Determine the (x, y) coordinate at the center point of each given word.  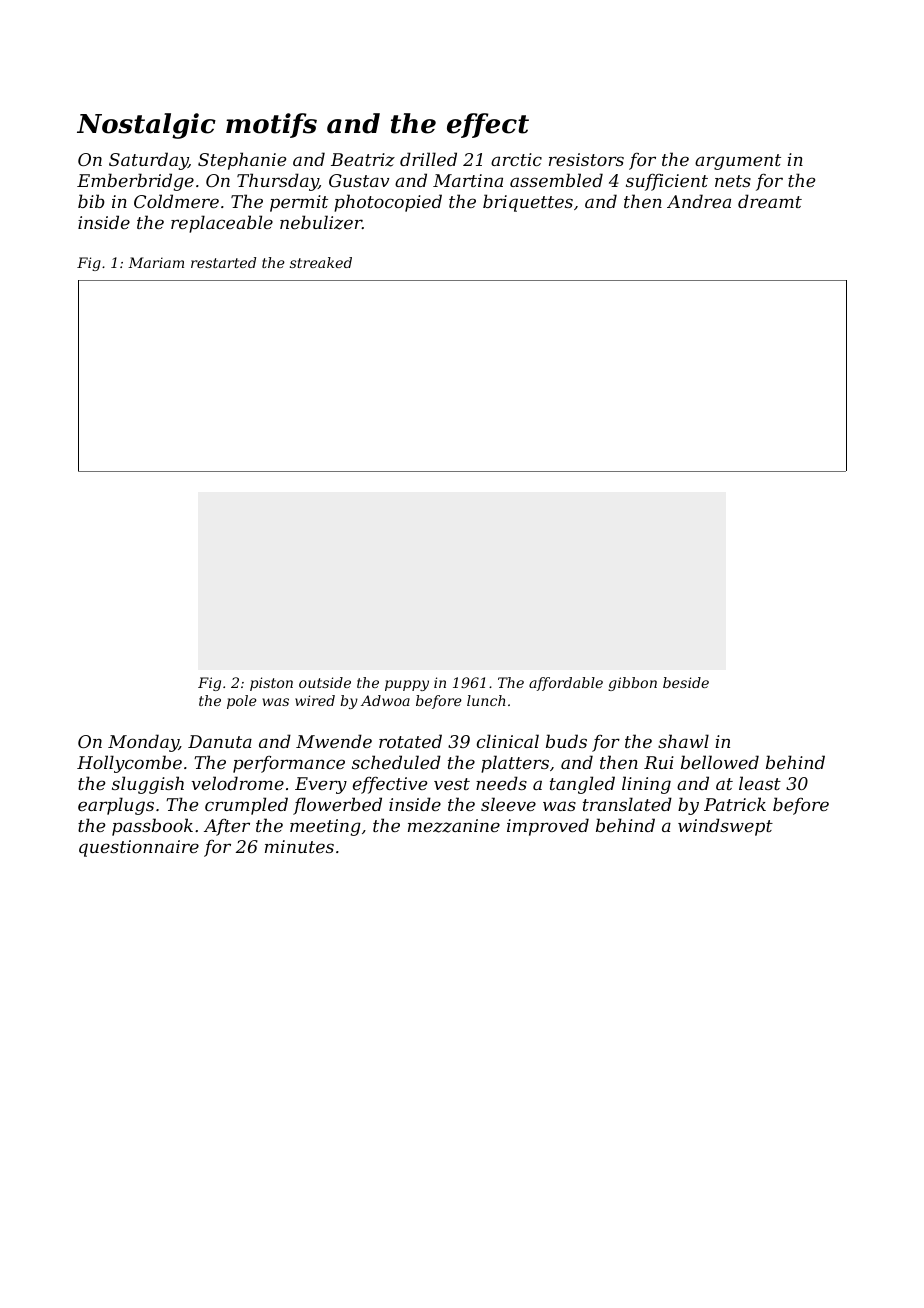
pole (242, 702)
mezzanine (454, 826)
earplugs (116, 806)
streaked (321, 262)
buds (566, 741)
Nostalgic (146, 126)
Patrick (735, 804)
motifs (271, 125)
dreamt (770, 201)
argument (738, 162)
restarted (223, 262)
